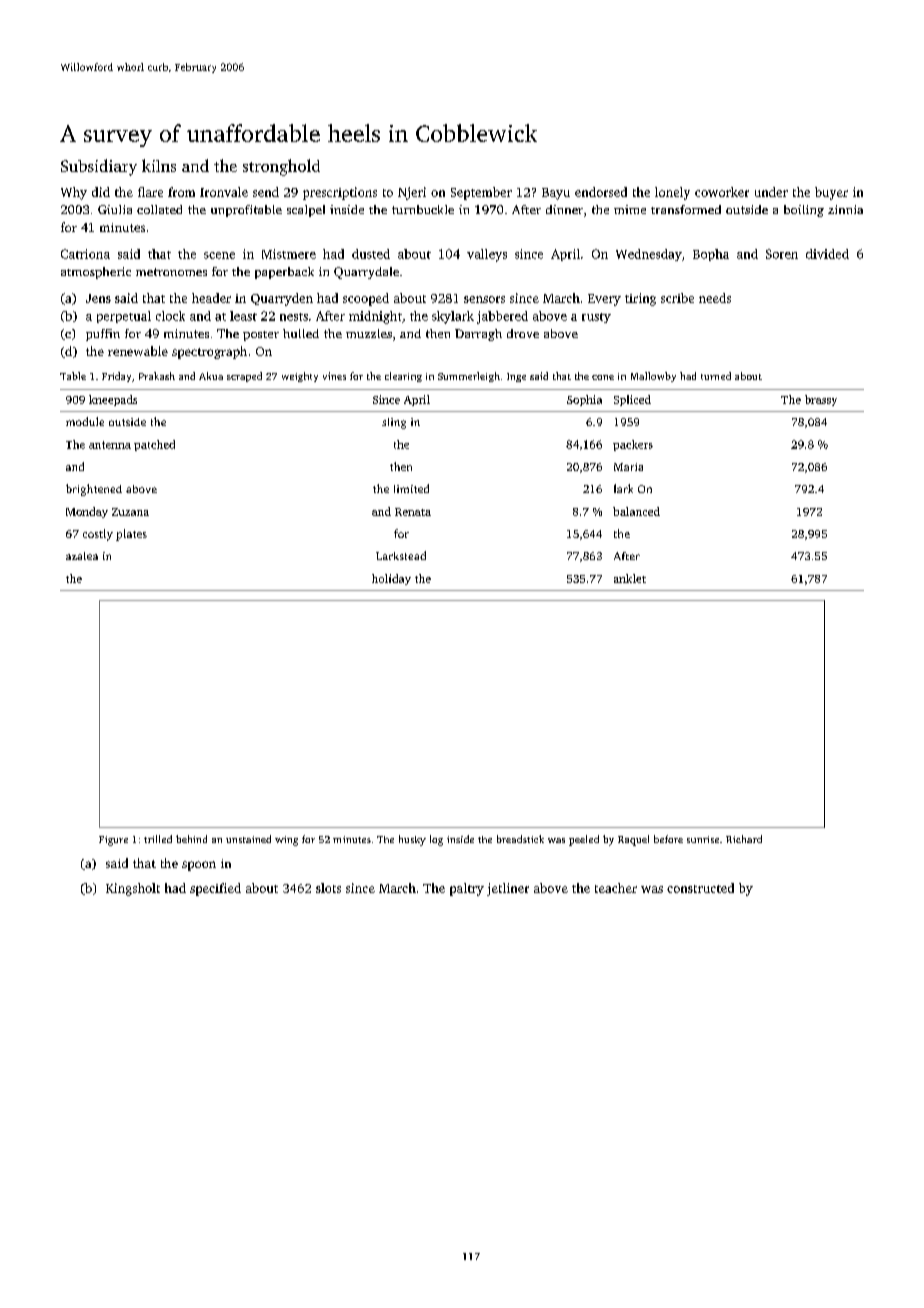  Describe the element at coordinates (686, 209) in the screenshot. I see `transformed` at that location.
